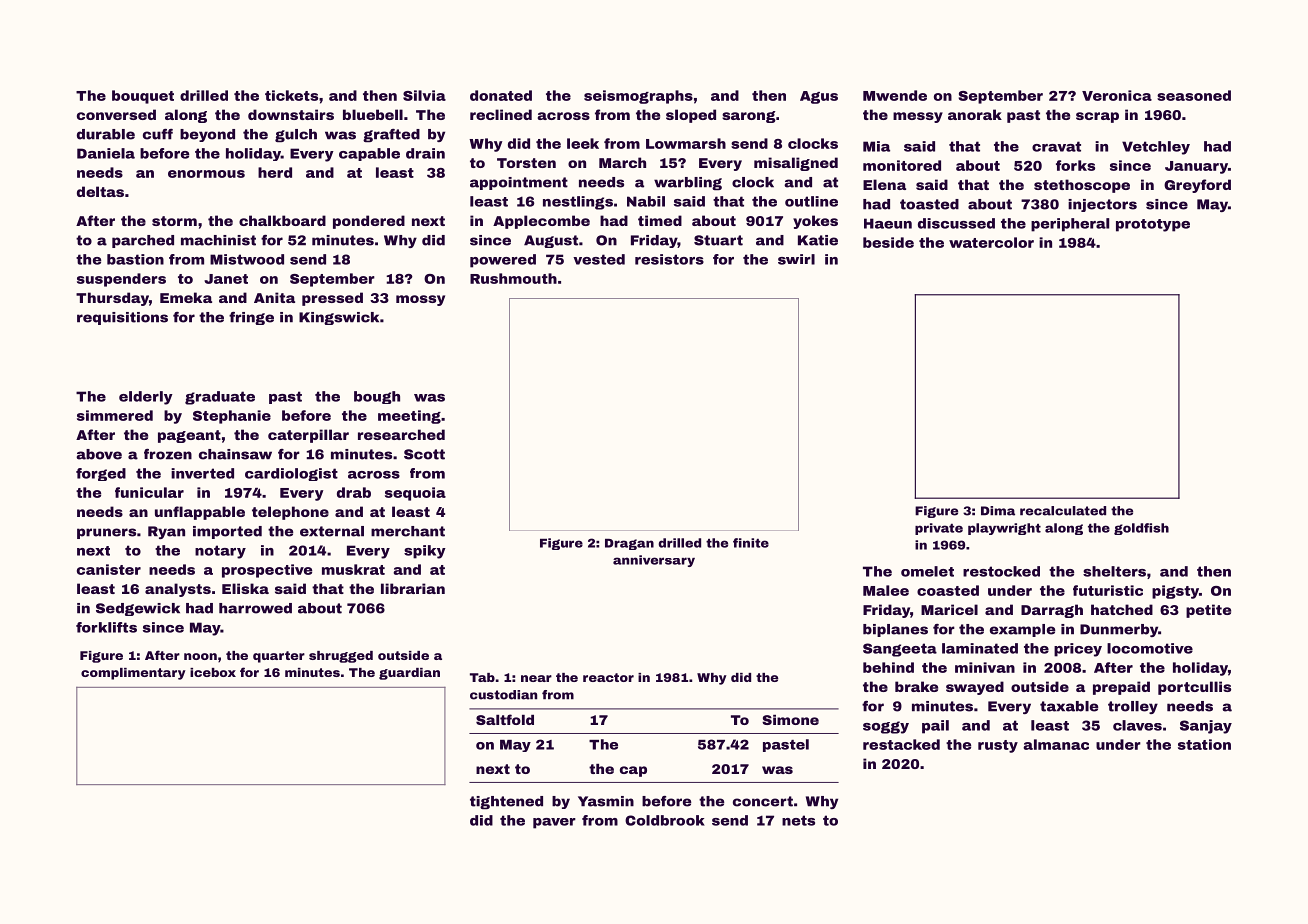  What do you see at coordinates (888, 667) in the screenshot?
I see `behind` at bounding box center [888, 667].
